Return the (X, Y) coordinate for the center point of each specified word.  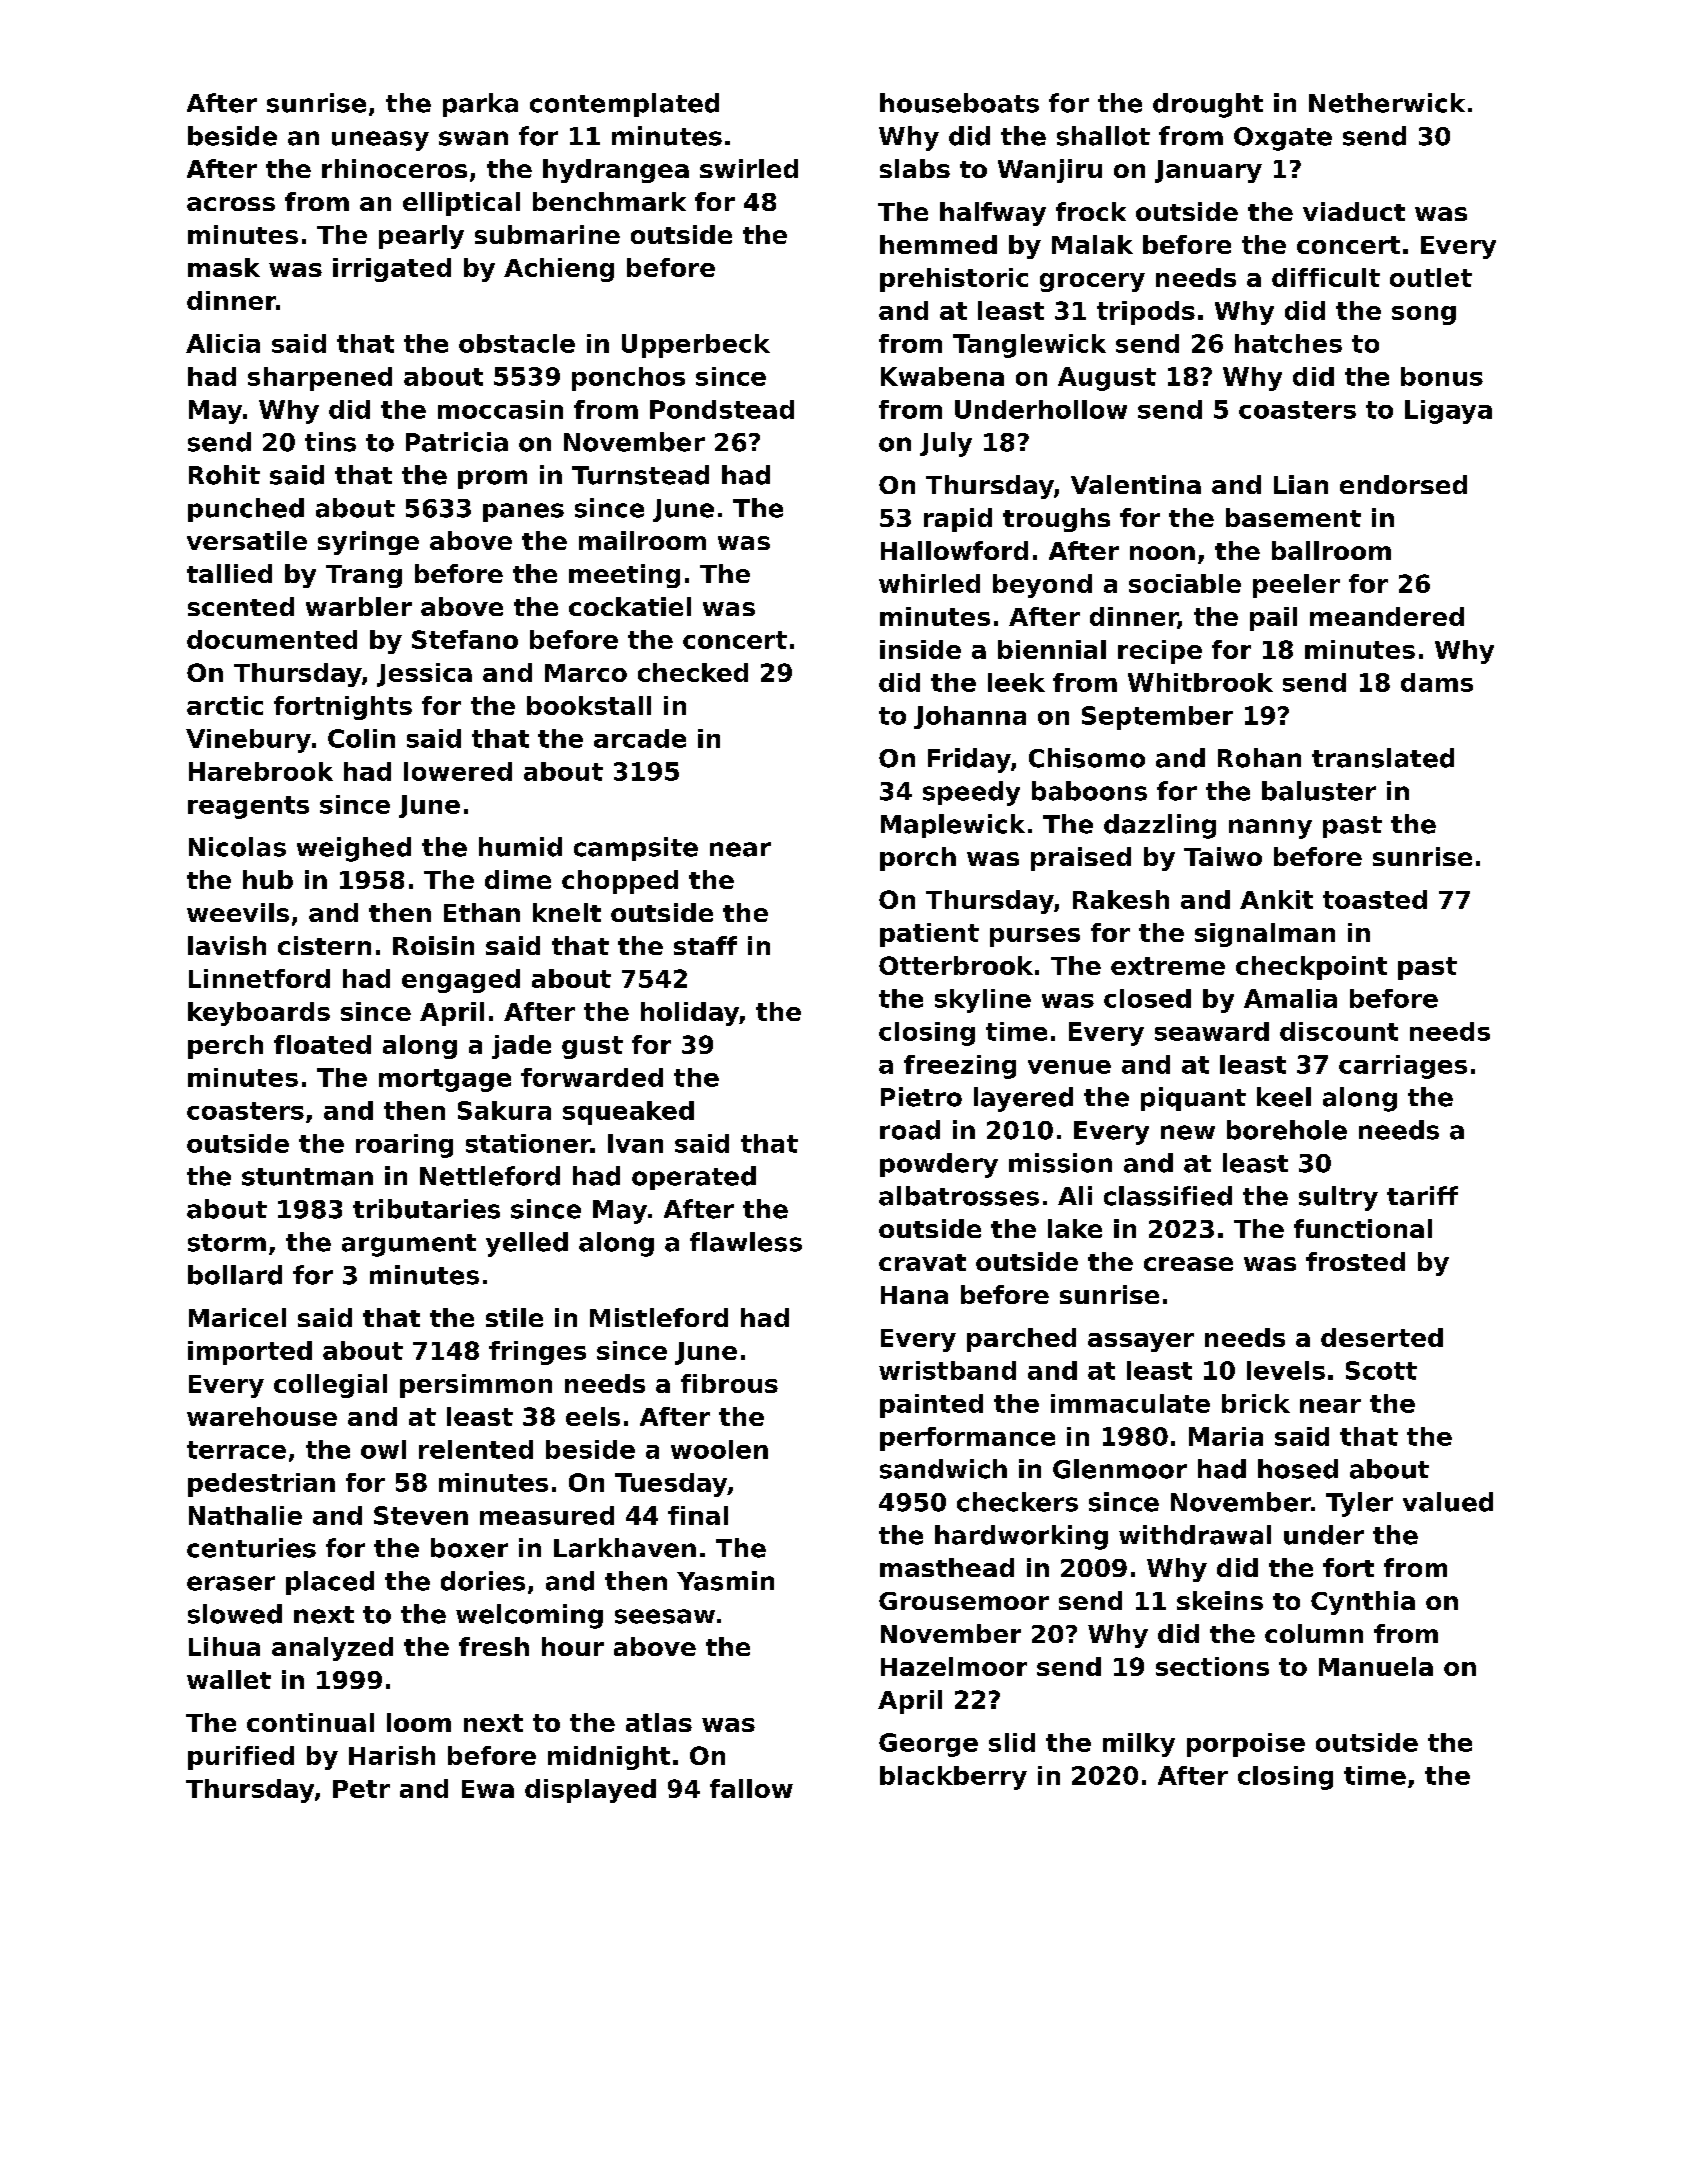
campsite (636, 849)
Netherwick (1387, 103)
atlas (659, 1722)
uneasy (380, 141)
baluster (1319, 791)
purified (241, 1758)
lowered (458, 771)
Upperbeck (696, 346)
